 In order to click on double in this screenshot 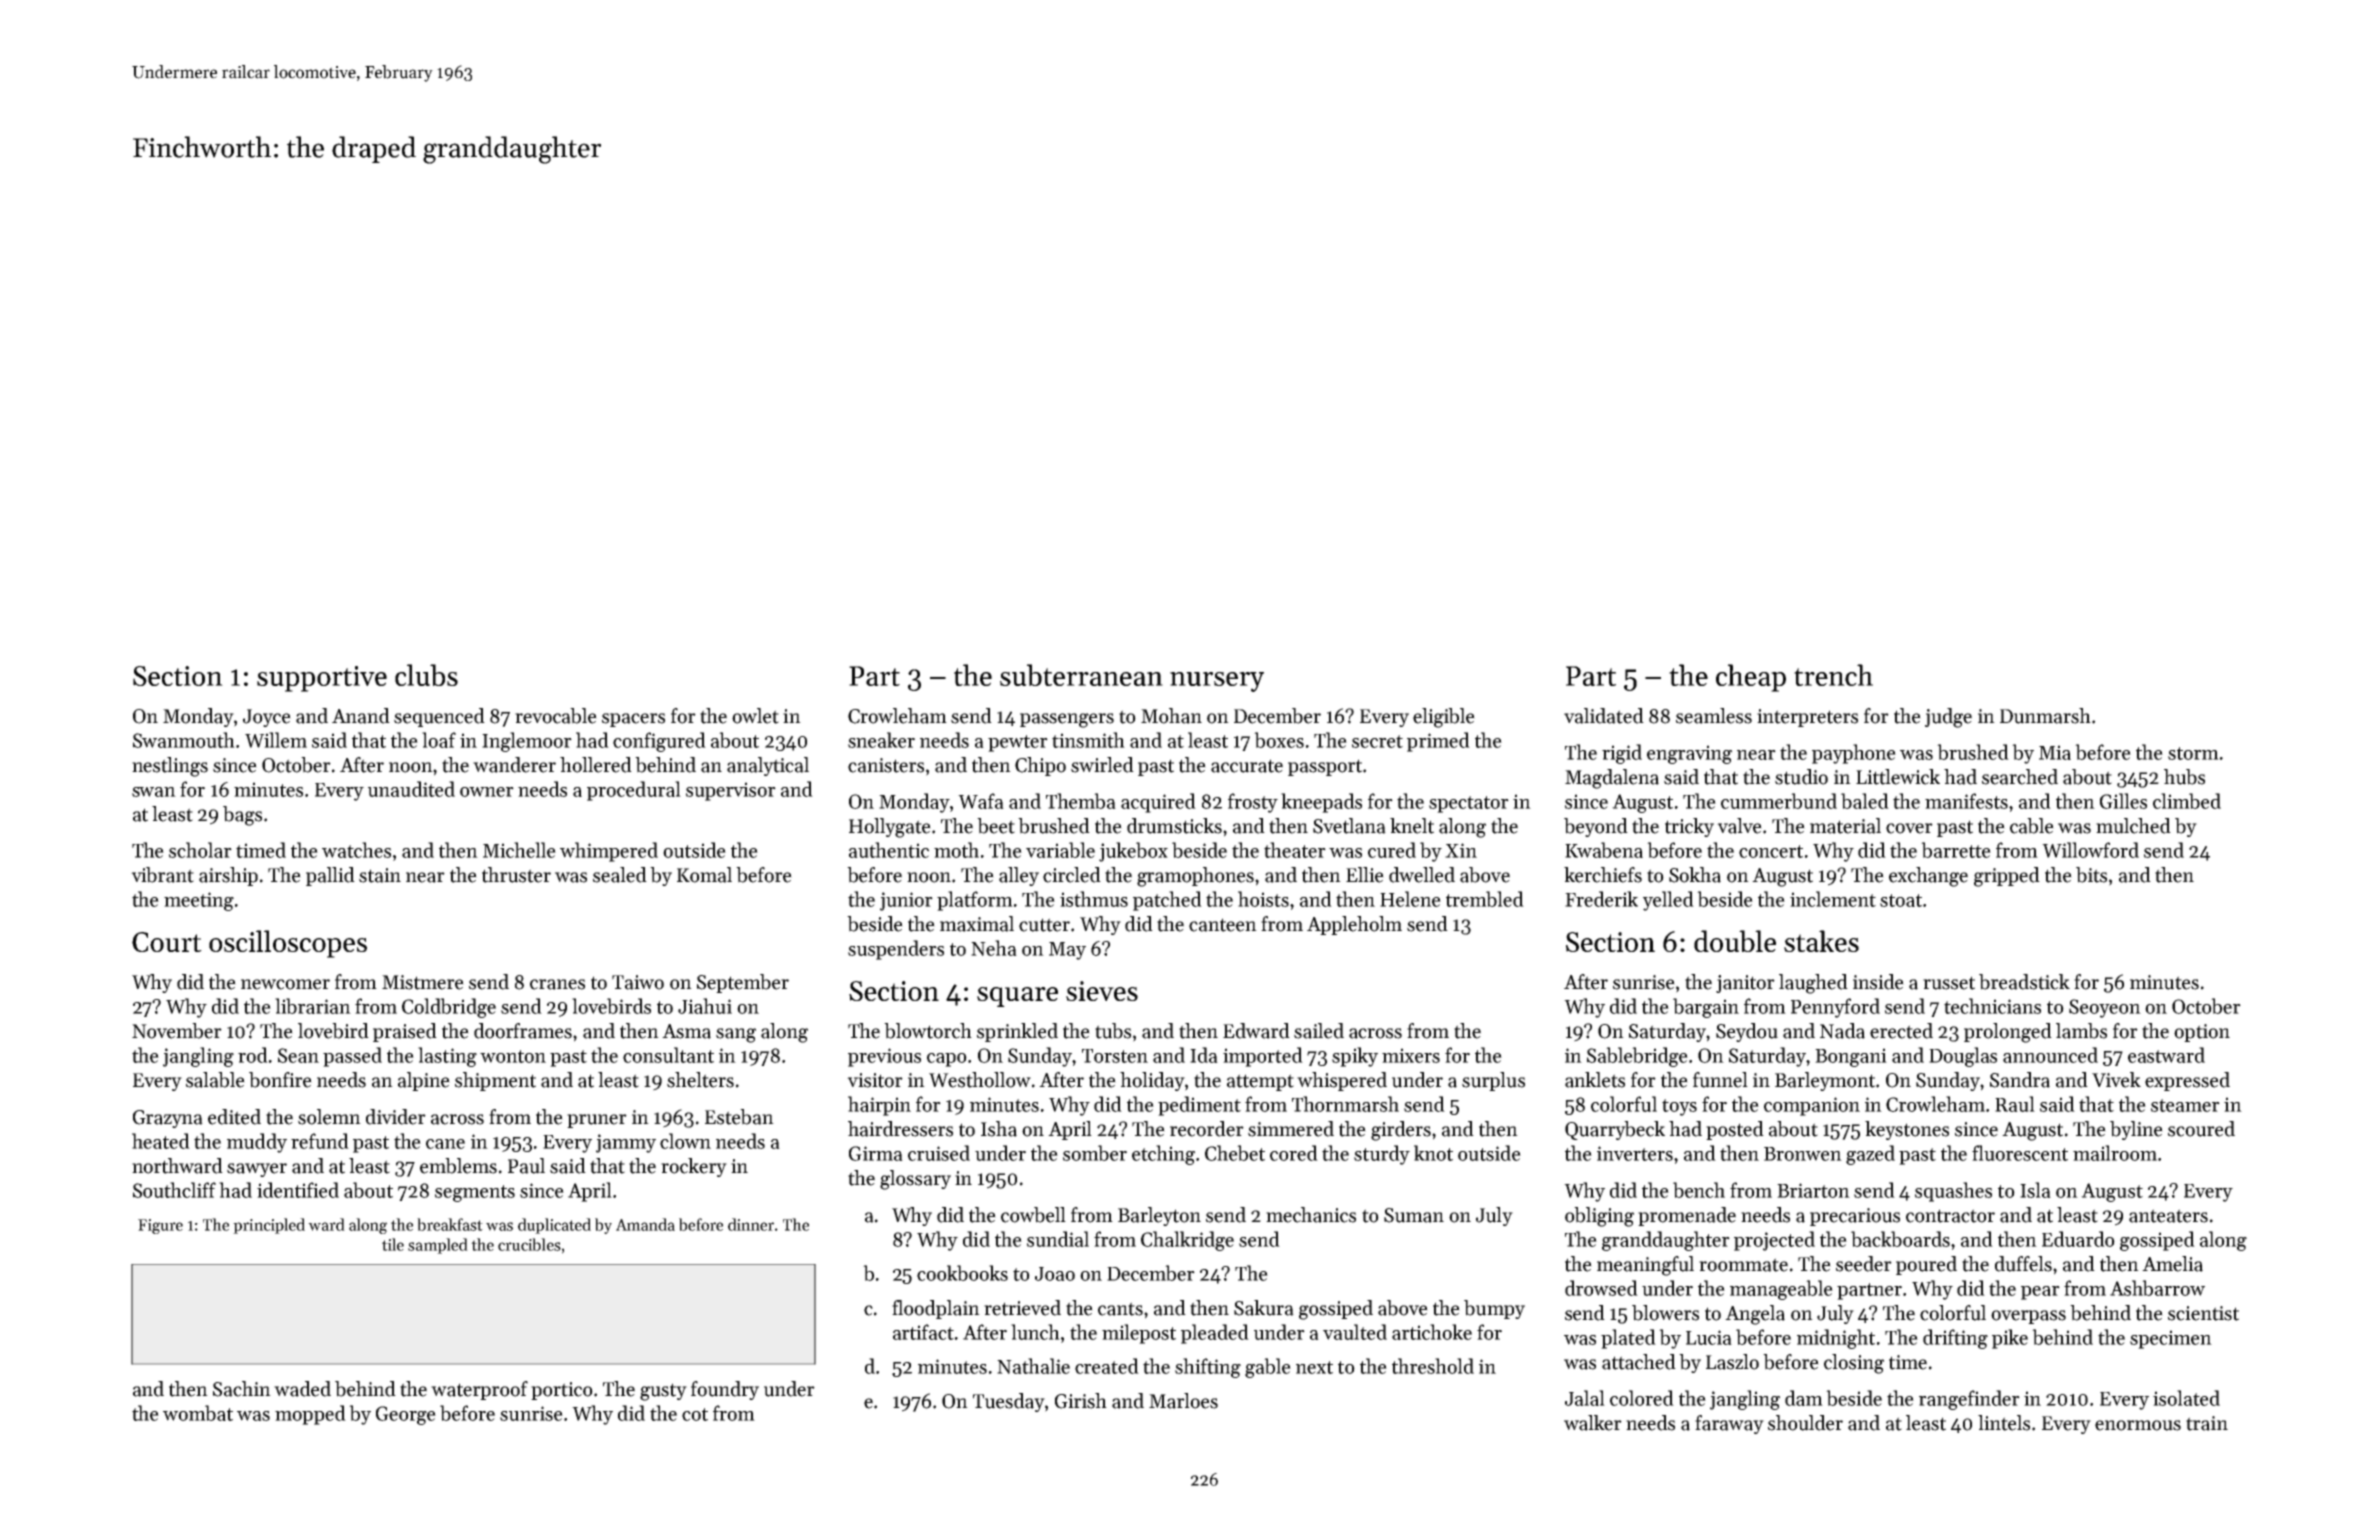, I will do `click(1735, 941)`.
